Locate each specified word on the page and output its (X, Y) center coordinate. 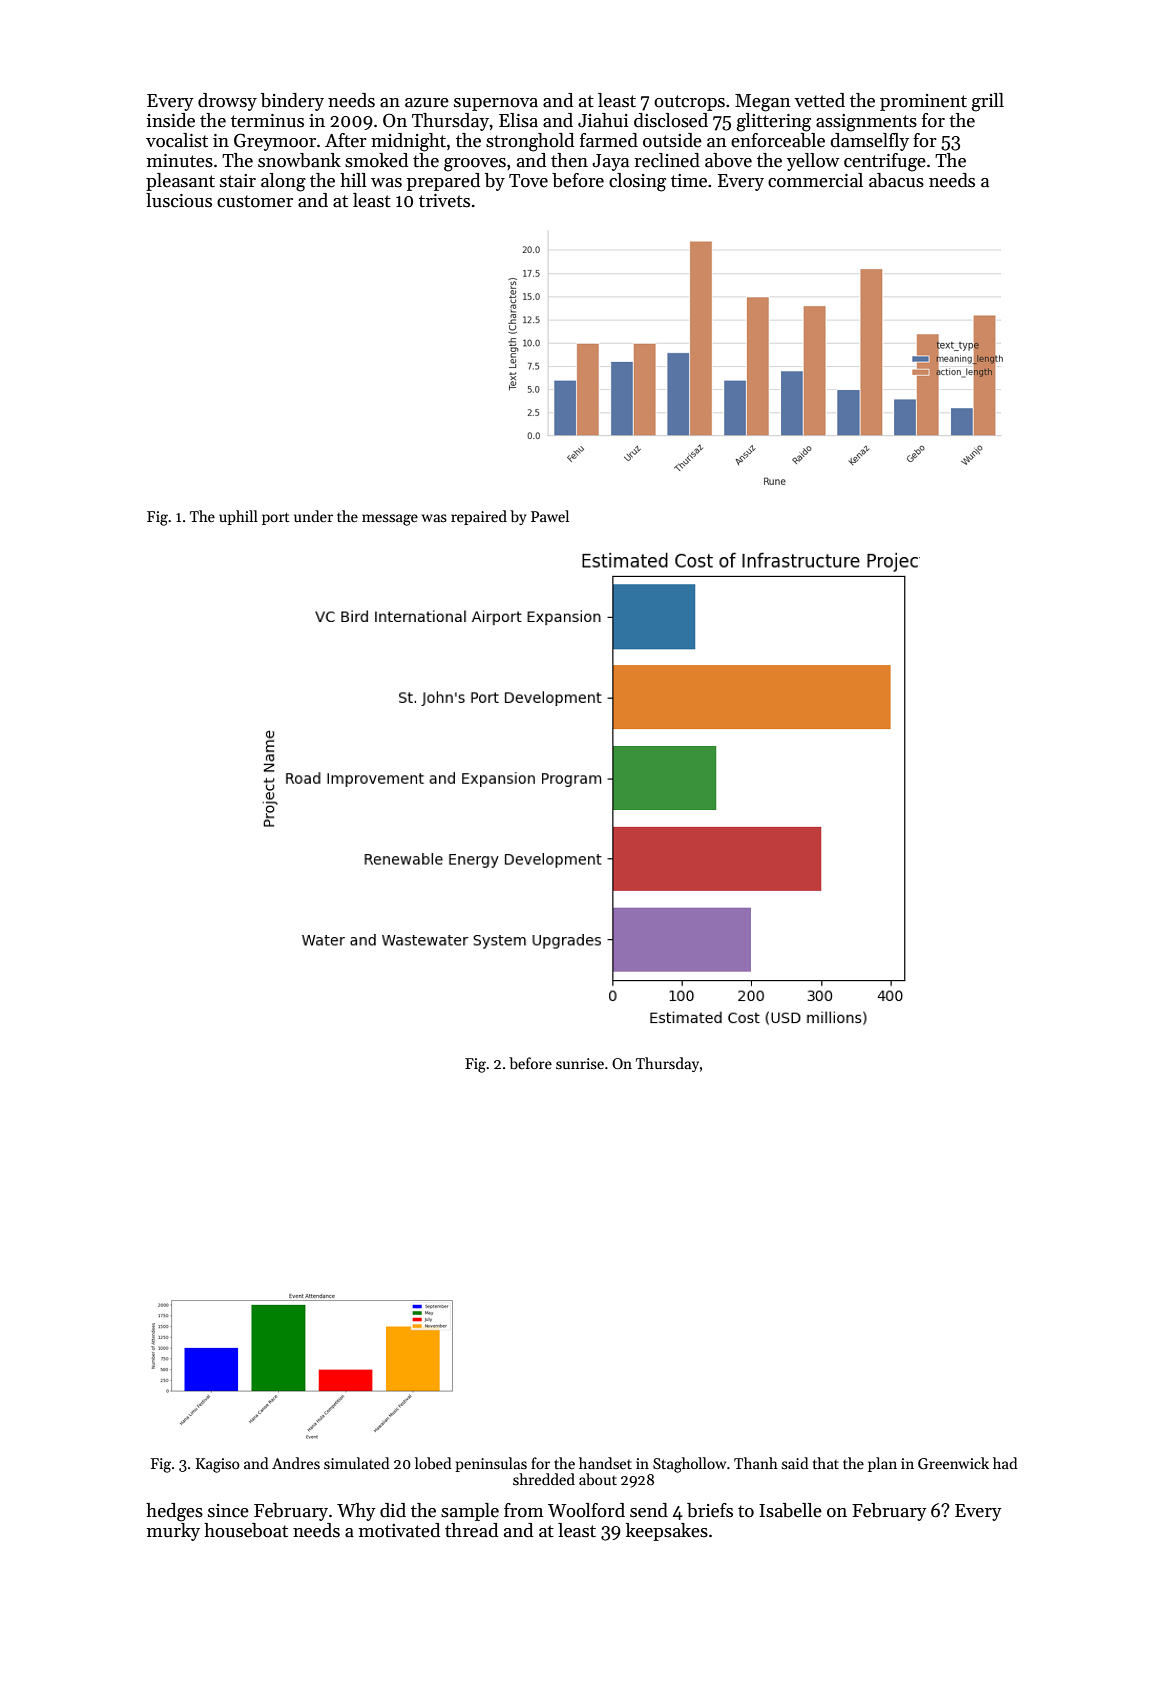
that (826, 1463)
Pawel (550, 516)
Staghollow (689, 1465)
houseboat (246, 1530)
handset (605, 1463)
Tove (528, 181)
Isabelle (790, 1510)
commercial (815, 180)
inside (171, 120)
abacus (896, 180)
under (313, 516)
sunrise (580, 1063)
